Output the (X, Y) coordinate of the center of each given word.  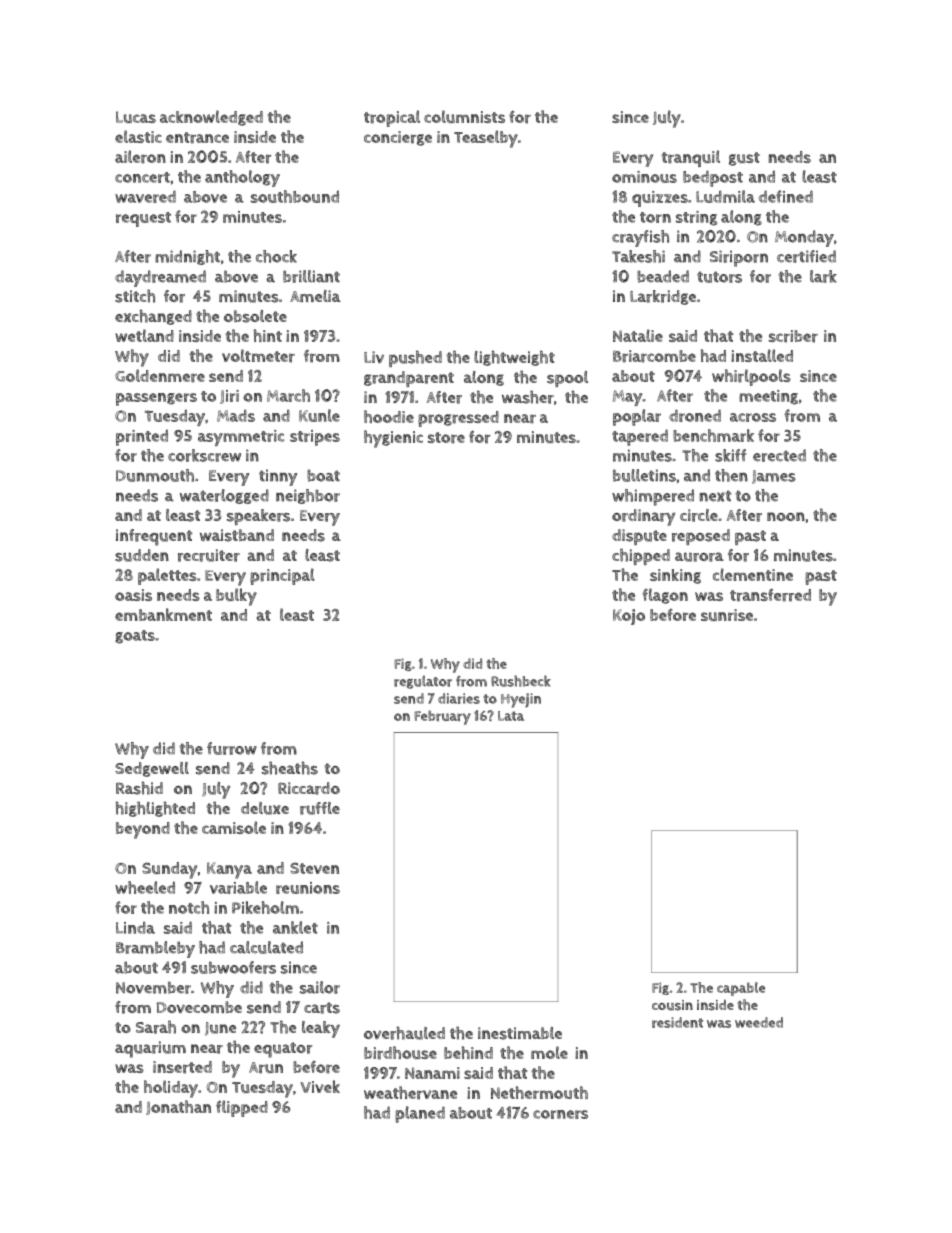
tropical (392, 118)
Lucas (136, 117)
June (220, 1029)
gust (744, 159)
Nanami (432, 1073)
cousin (672, 1005)
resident (677, 1022)
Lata (511, 716)
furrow (232, 748)
